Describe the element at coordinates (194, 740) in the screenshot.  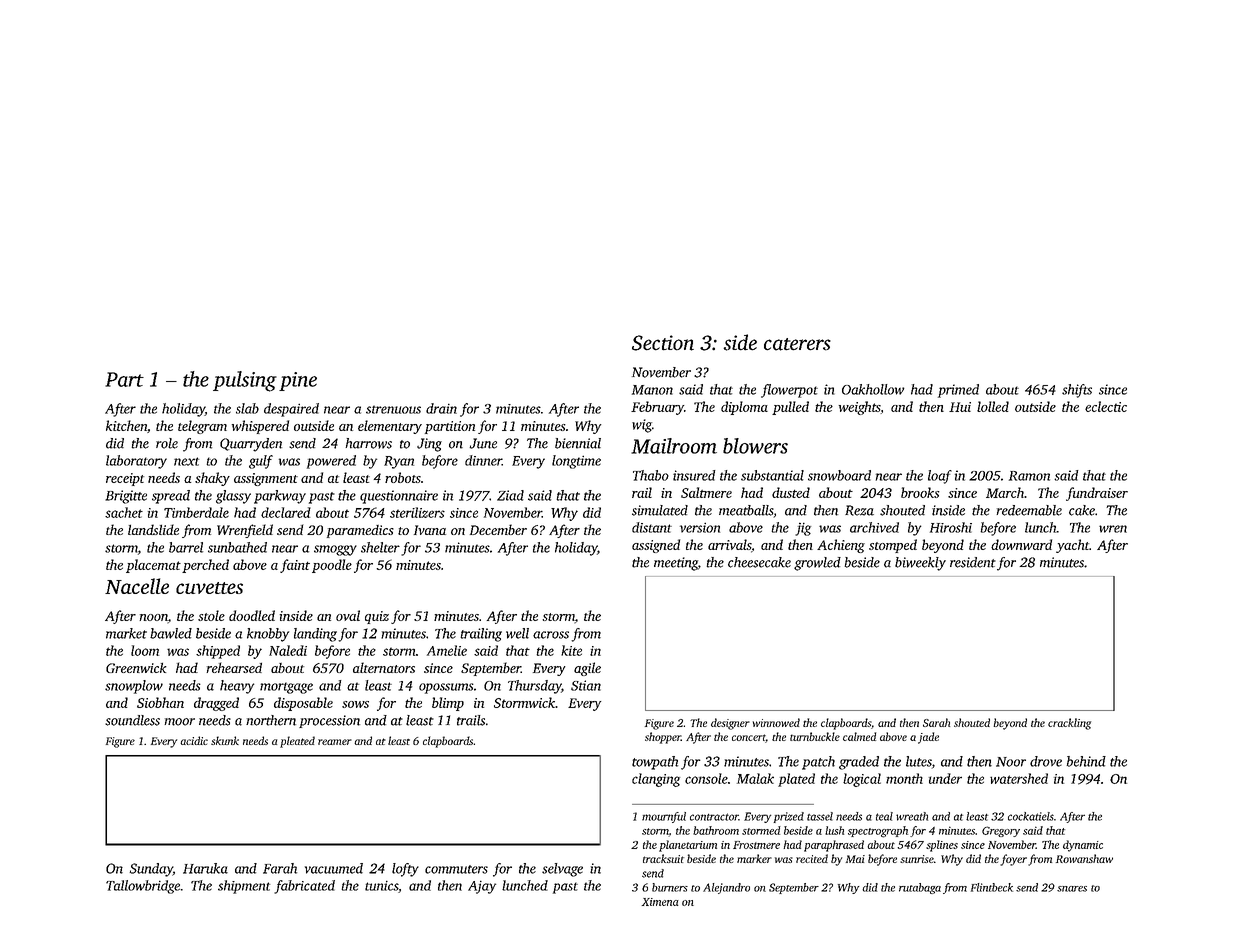
I see `acidic` at that location.
